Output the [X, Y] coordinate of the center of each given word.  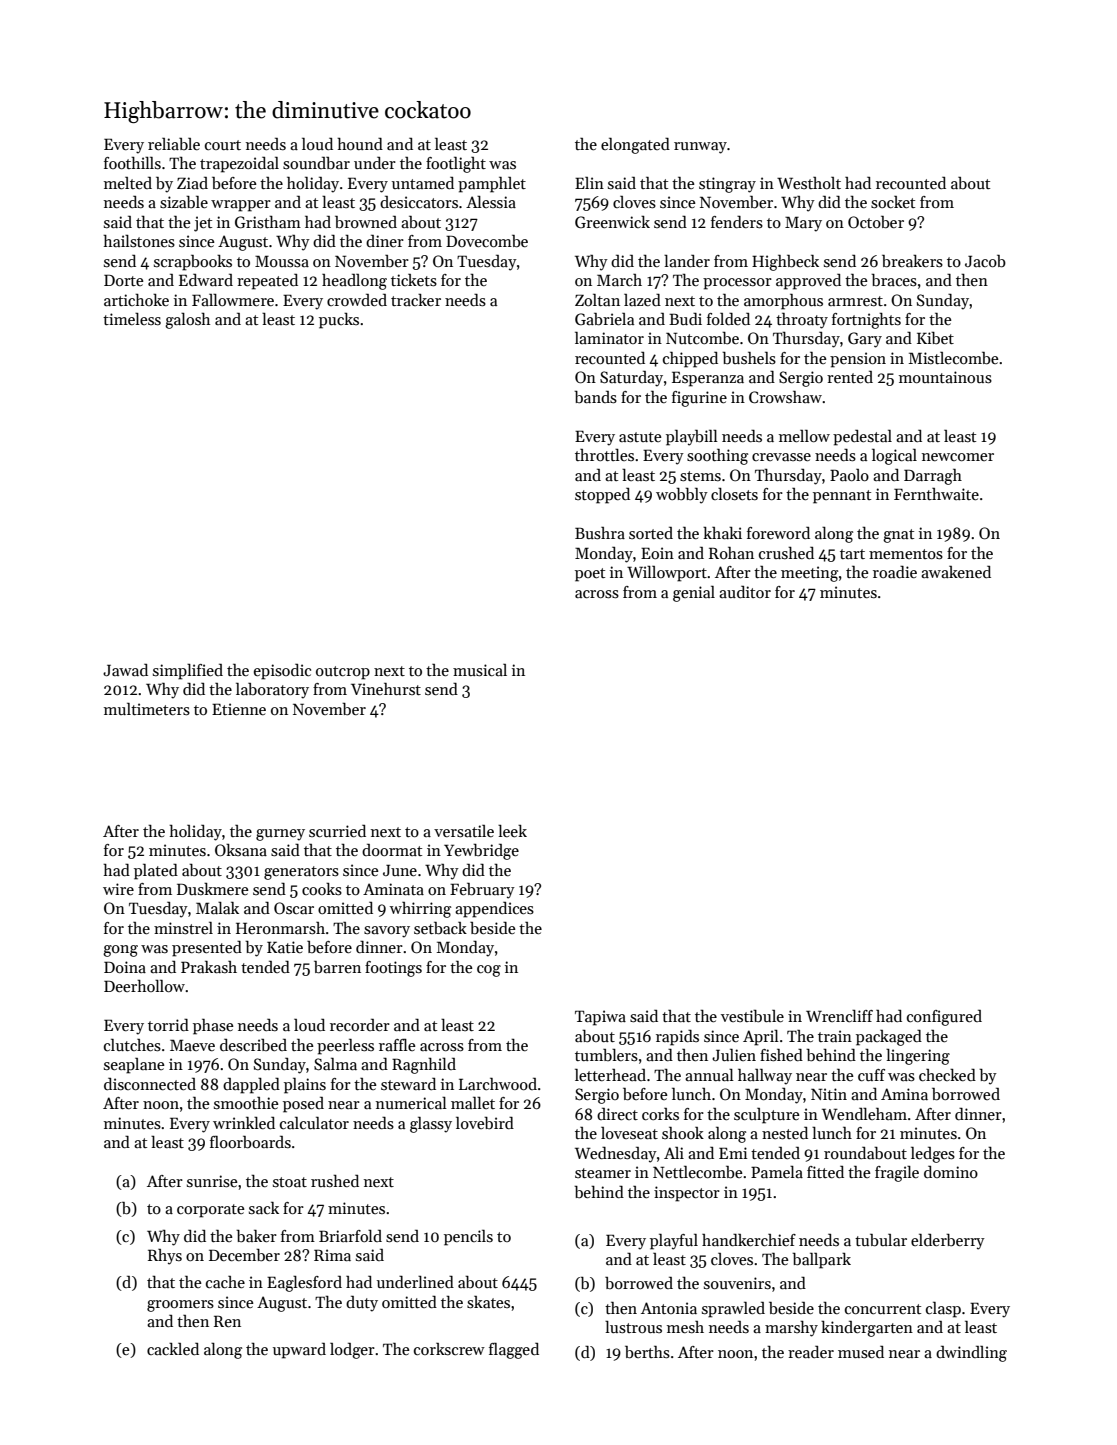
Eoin [657, 553]
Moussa [282, 261]
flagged [514, 1350]
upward [299, 1351]
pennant [842, 497]
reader [811, 1351]
